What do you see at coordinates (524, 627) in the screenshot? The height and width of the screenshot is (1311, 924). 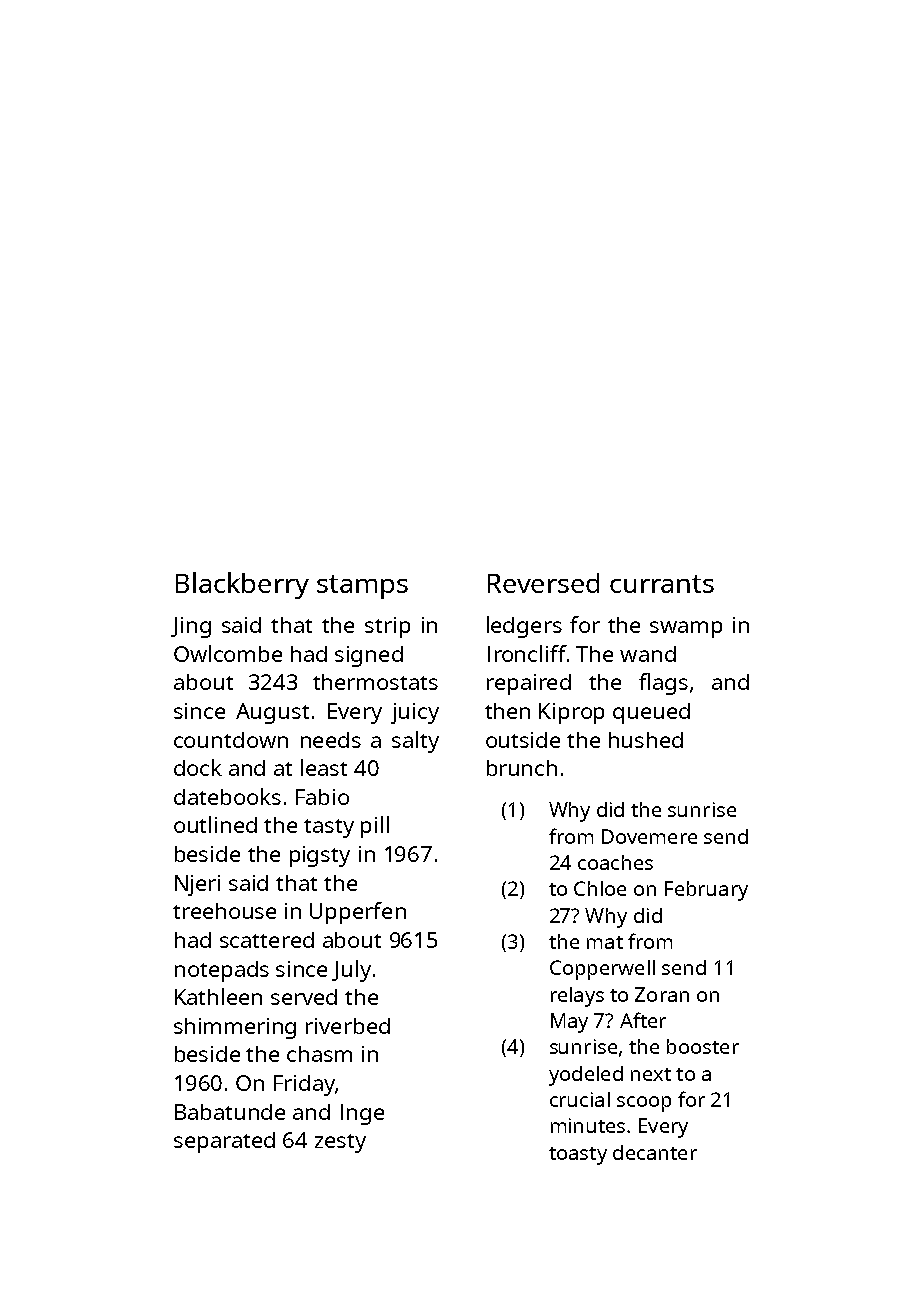 I see `ledgers` at bounding box center [524, 627].
